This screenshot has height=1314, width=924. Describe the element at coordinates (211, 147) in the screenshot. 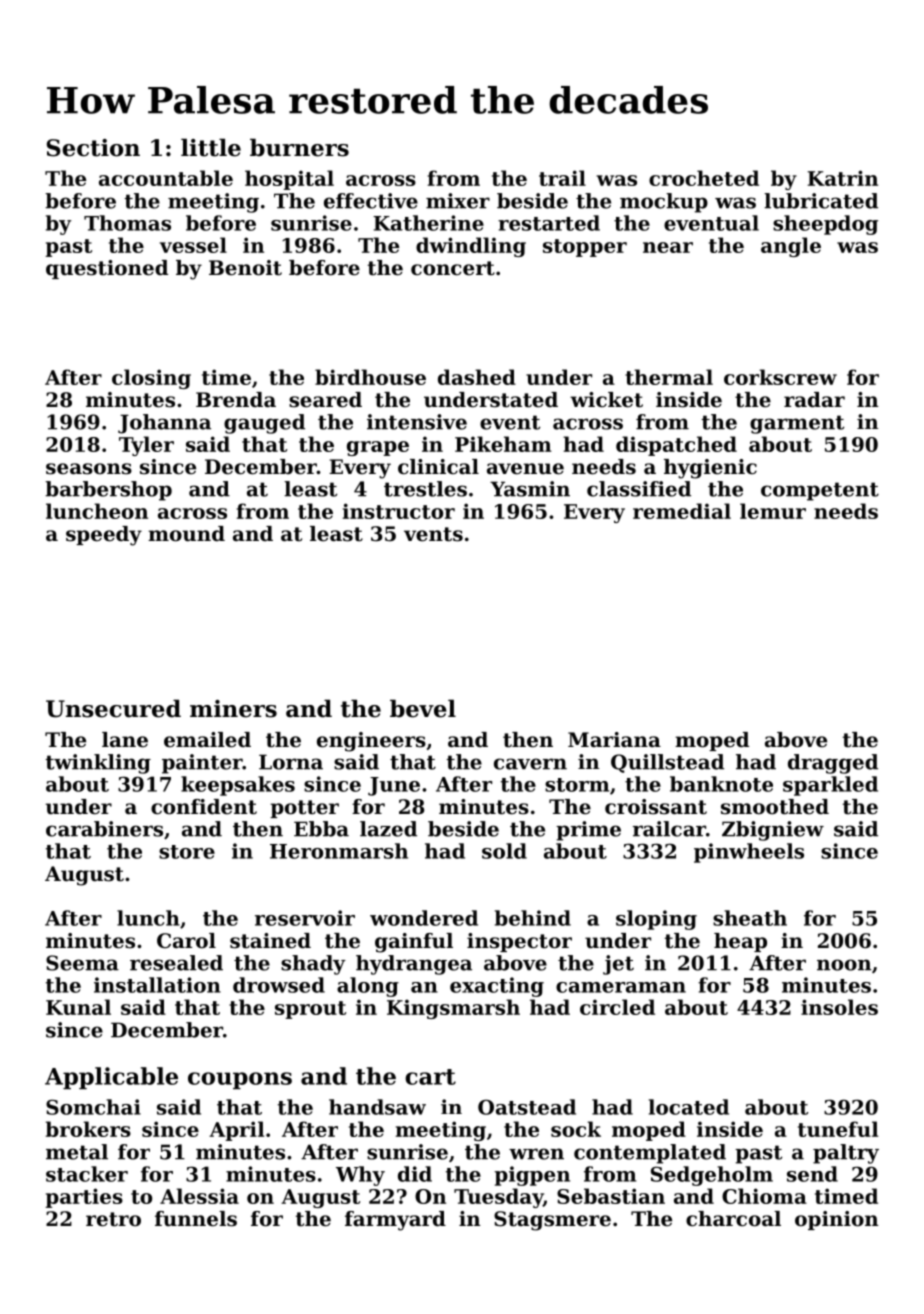

I see `little` at that location.
